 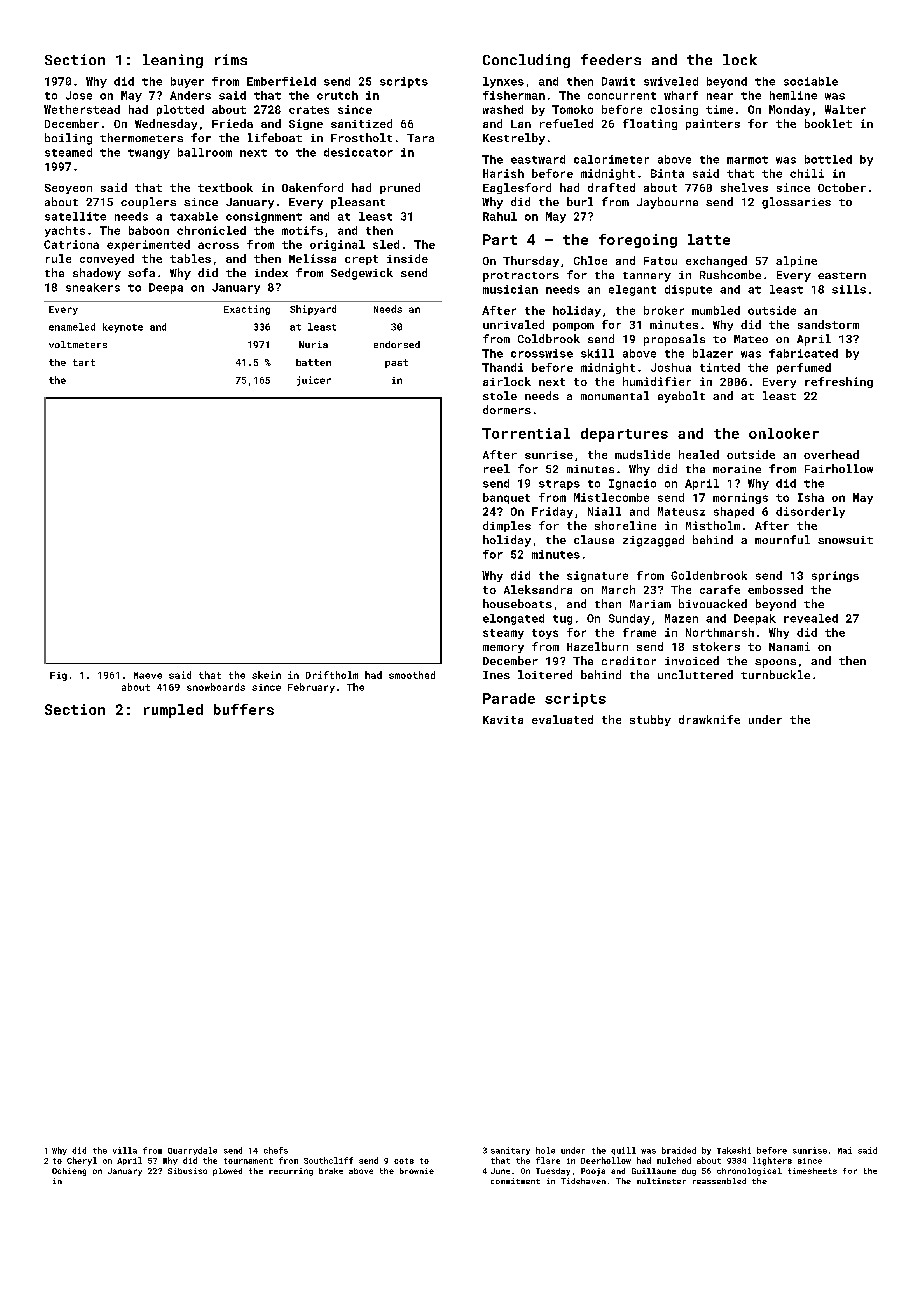 I want to click on tart, so click(x=84, y=362).
